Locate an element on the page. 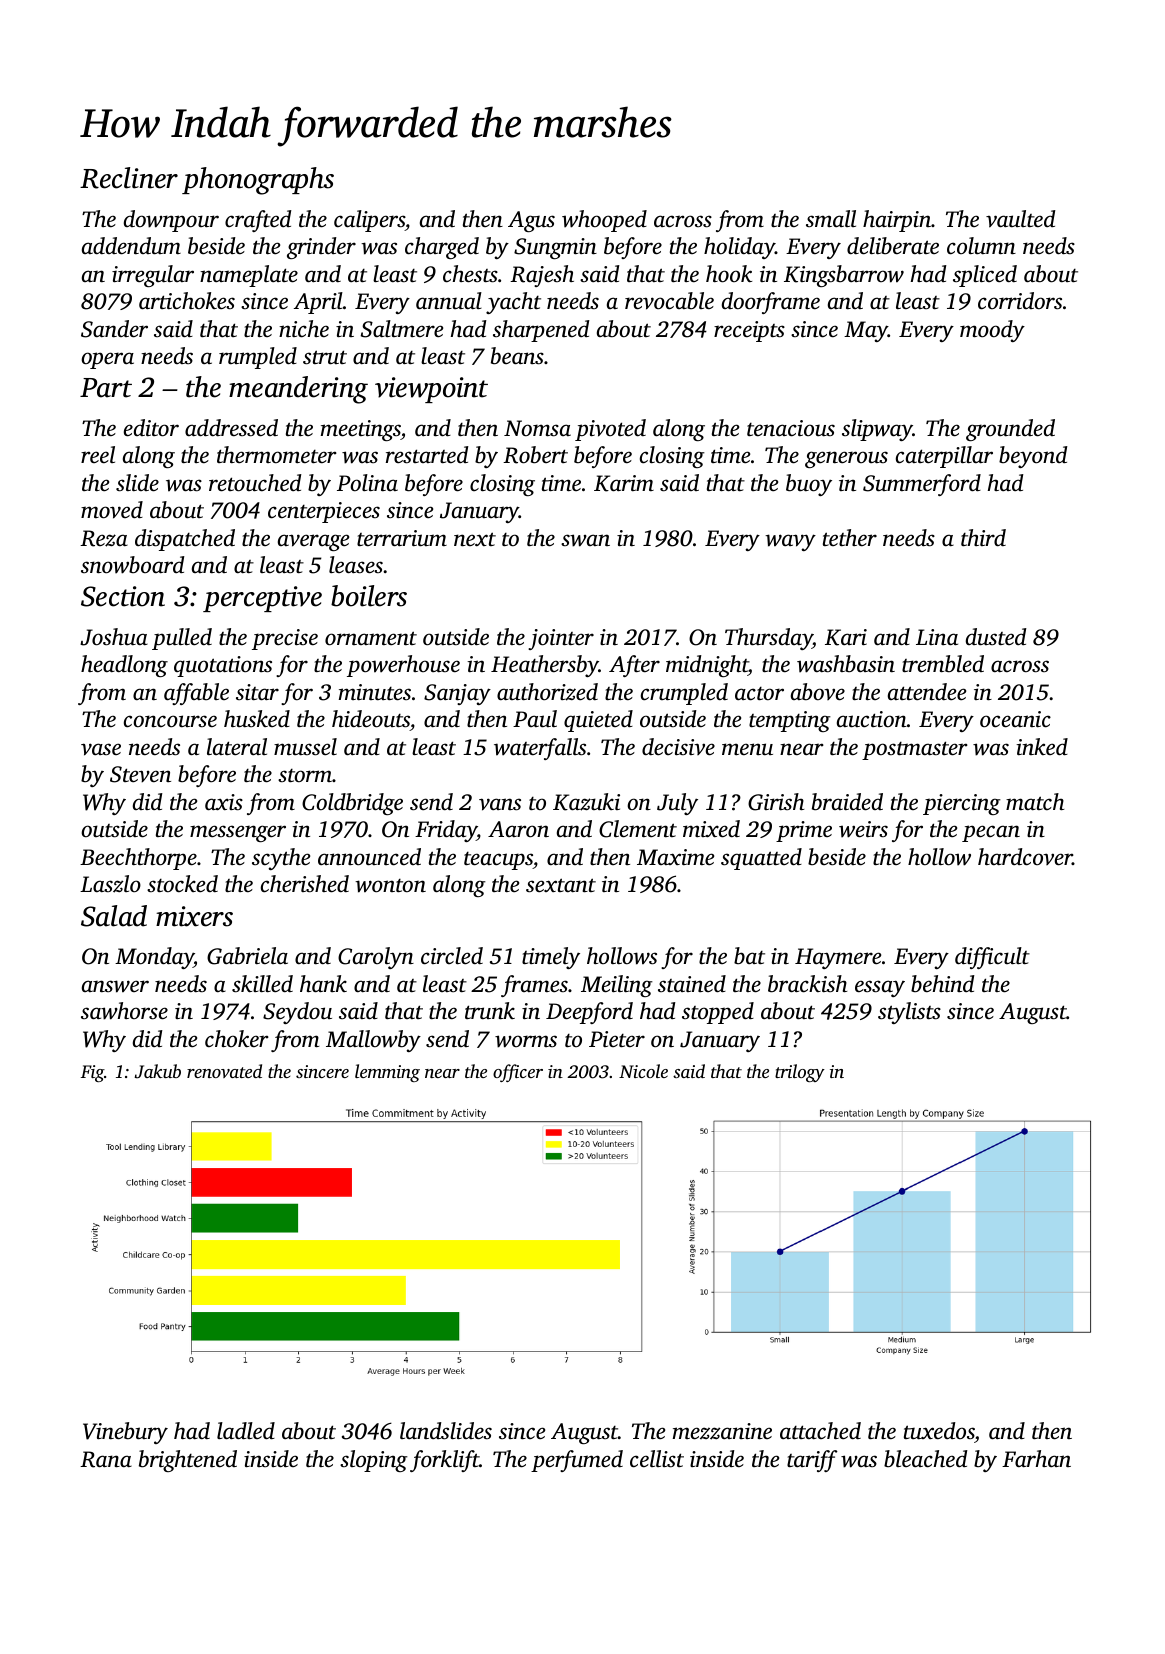  Jakub is located at coordinates (158, 1071).
